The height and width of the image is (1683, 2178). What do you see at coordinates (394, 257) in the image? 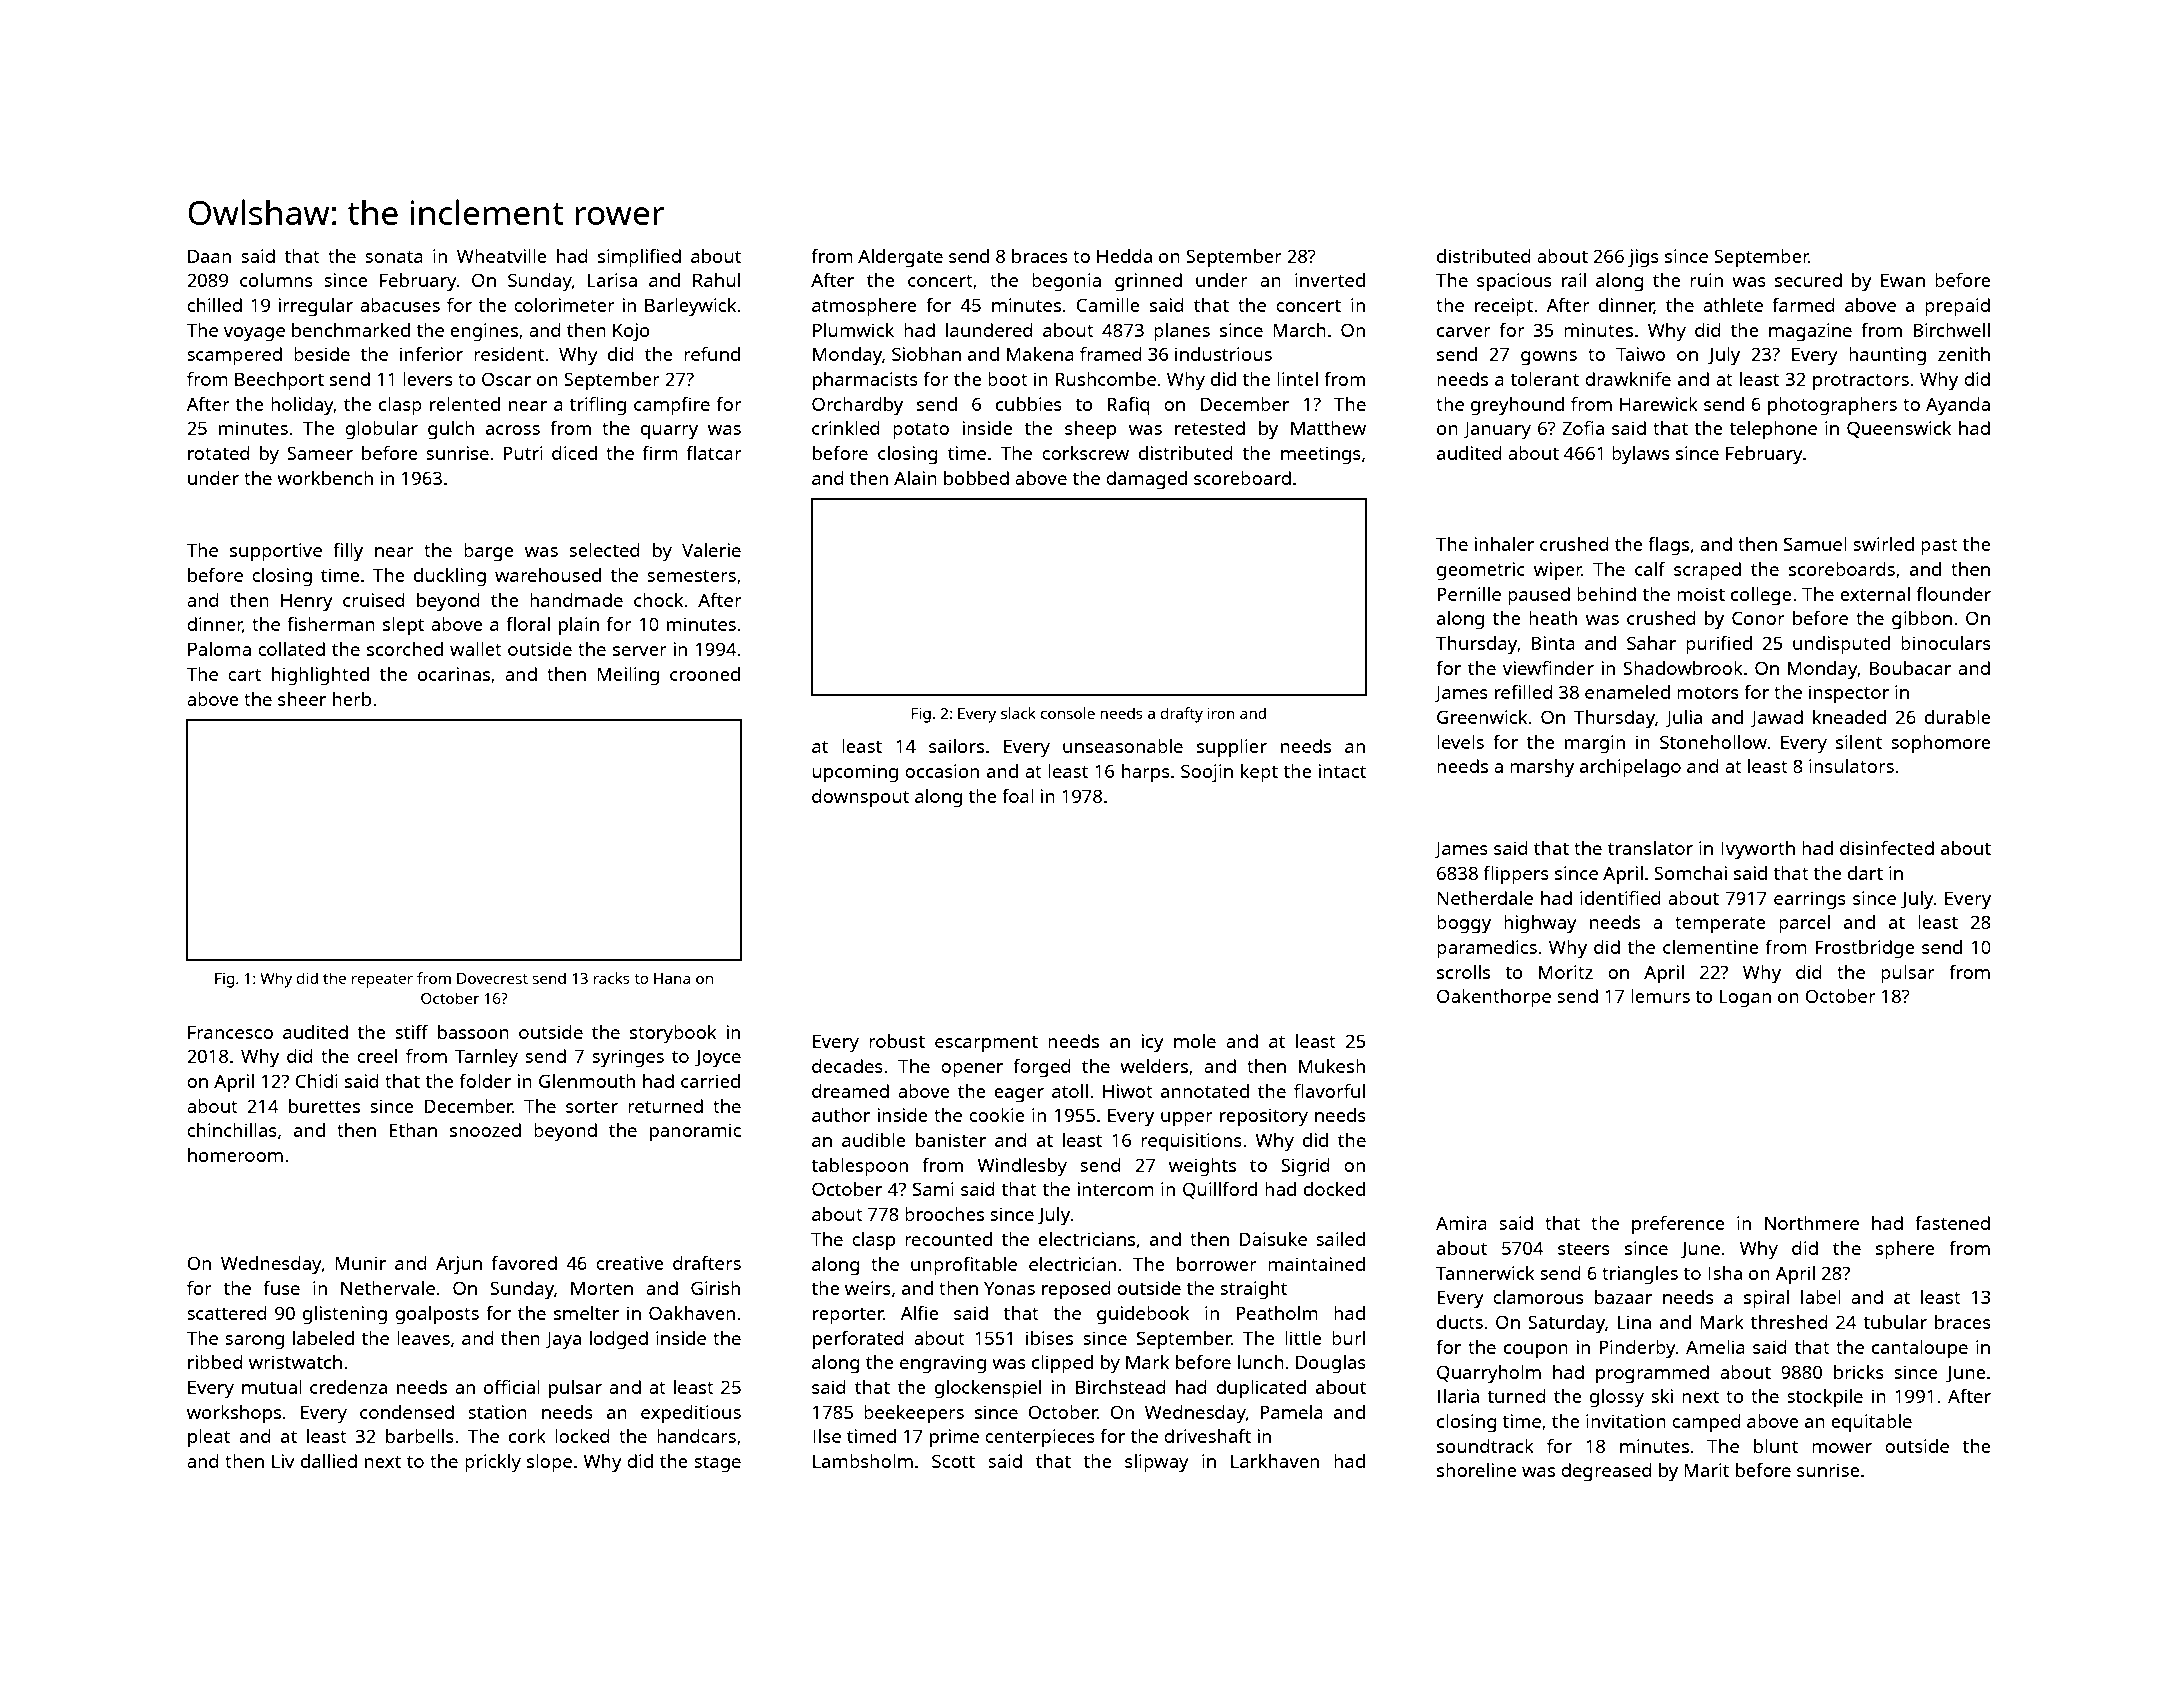
I see `sonata` at bounding box center [394, 257].
